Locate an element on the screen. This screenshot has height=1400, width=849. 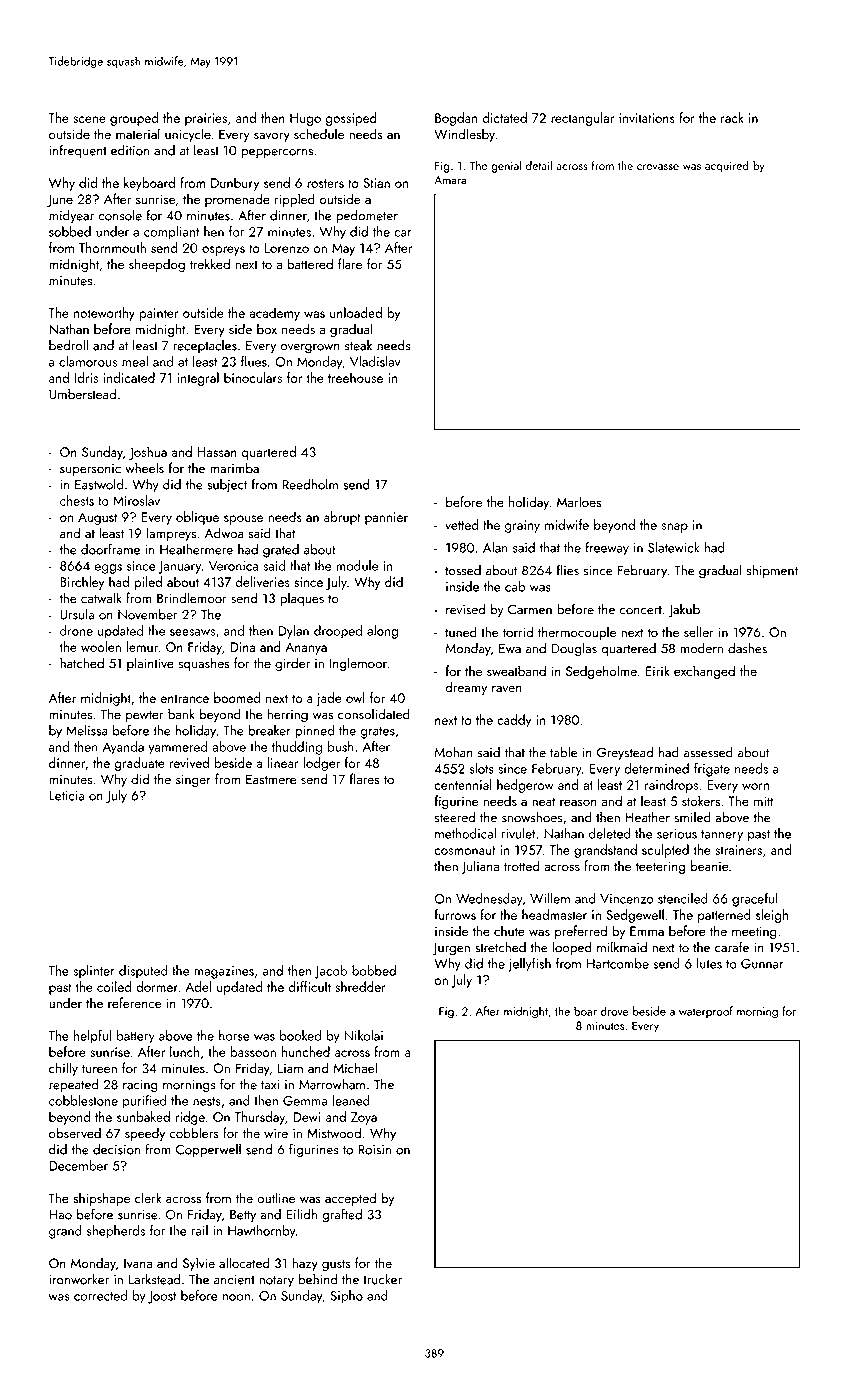
Marloes is located at coordinates (579, 501).
